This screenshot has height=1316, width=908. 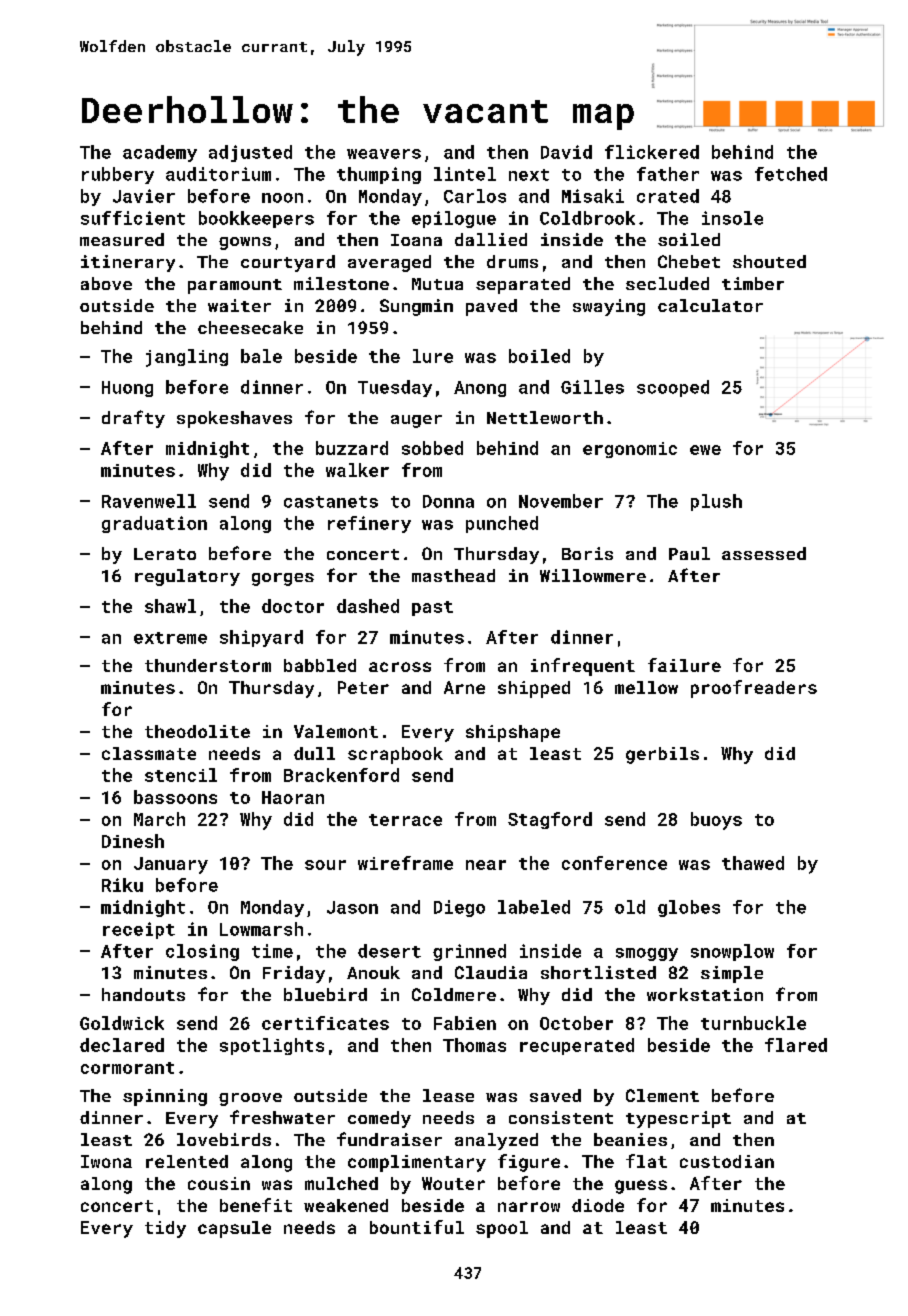 I want to click on refinery, so click(x=369, y=524).
